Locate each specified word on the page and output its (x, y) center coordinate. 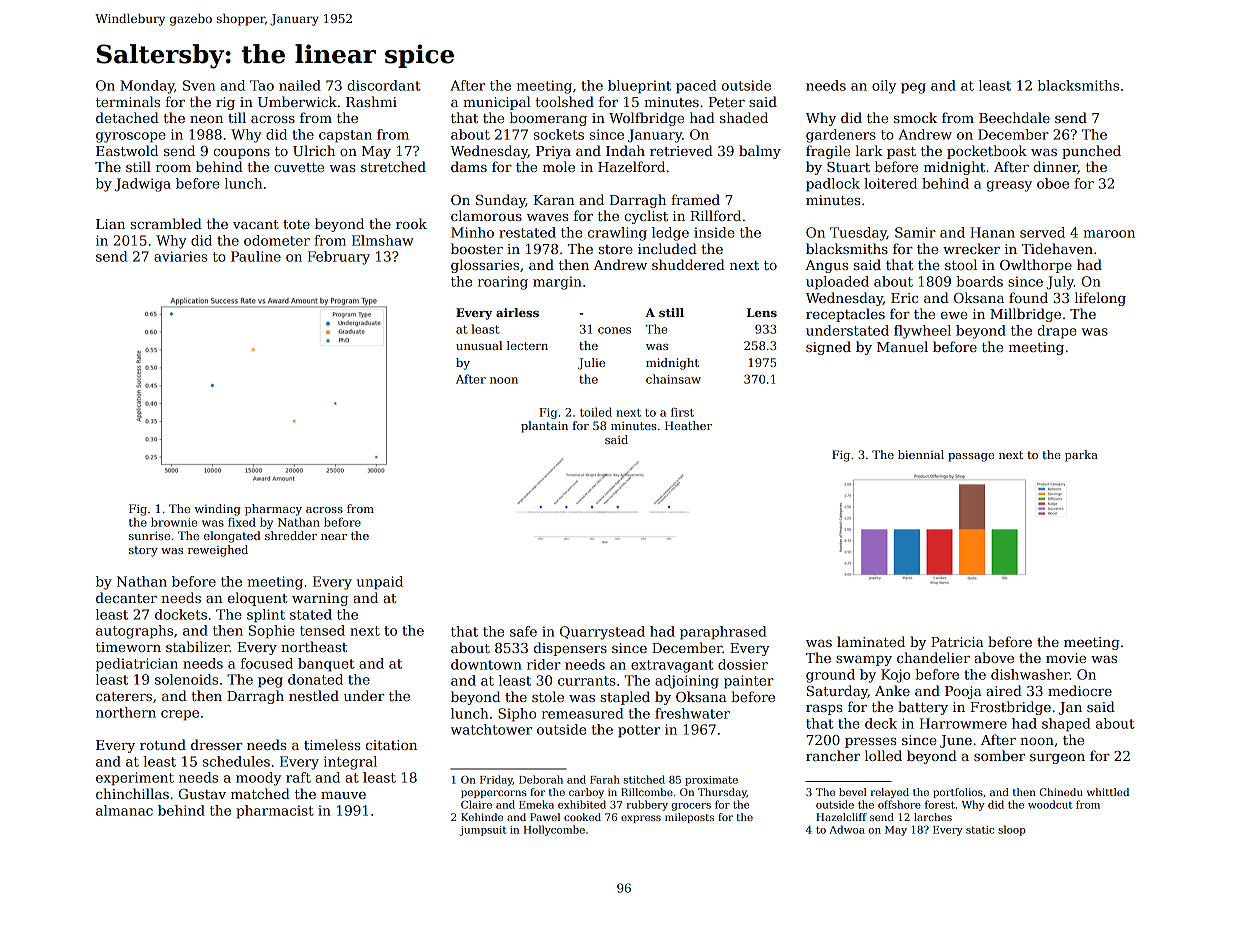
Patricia (957, 642)
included (667, 248)
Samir (915, 232)
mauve (343, 795)
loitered (890, 183)
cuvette (299, 167)
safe (523, 631)
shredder (291, 535)
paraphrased (723, 633)
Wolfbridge (646, 119)
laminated (871, 641)
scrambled (166, 223)
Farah (605, 779)
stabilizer (198, 646)
